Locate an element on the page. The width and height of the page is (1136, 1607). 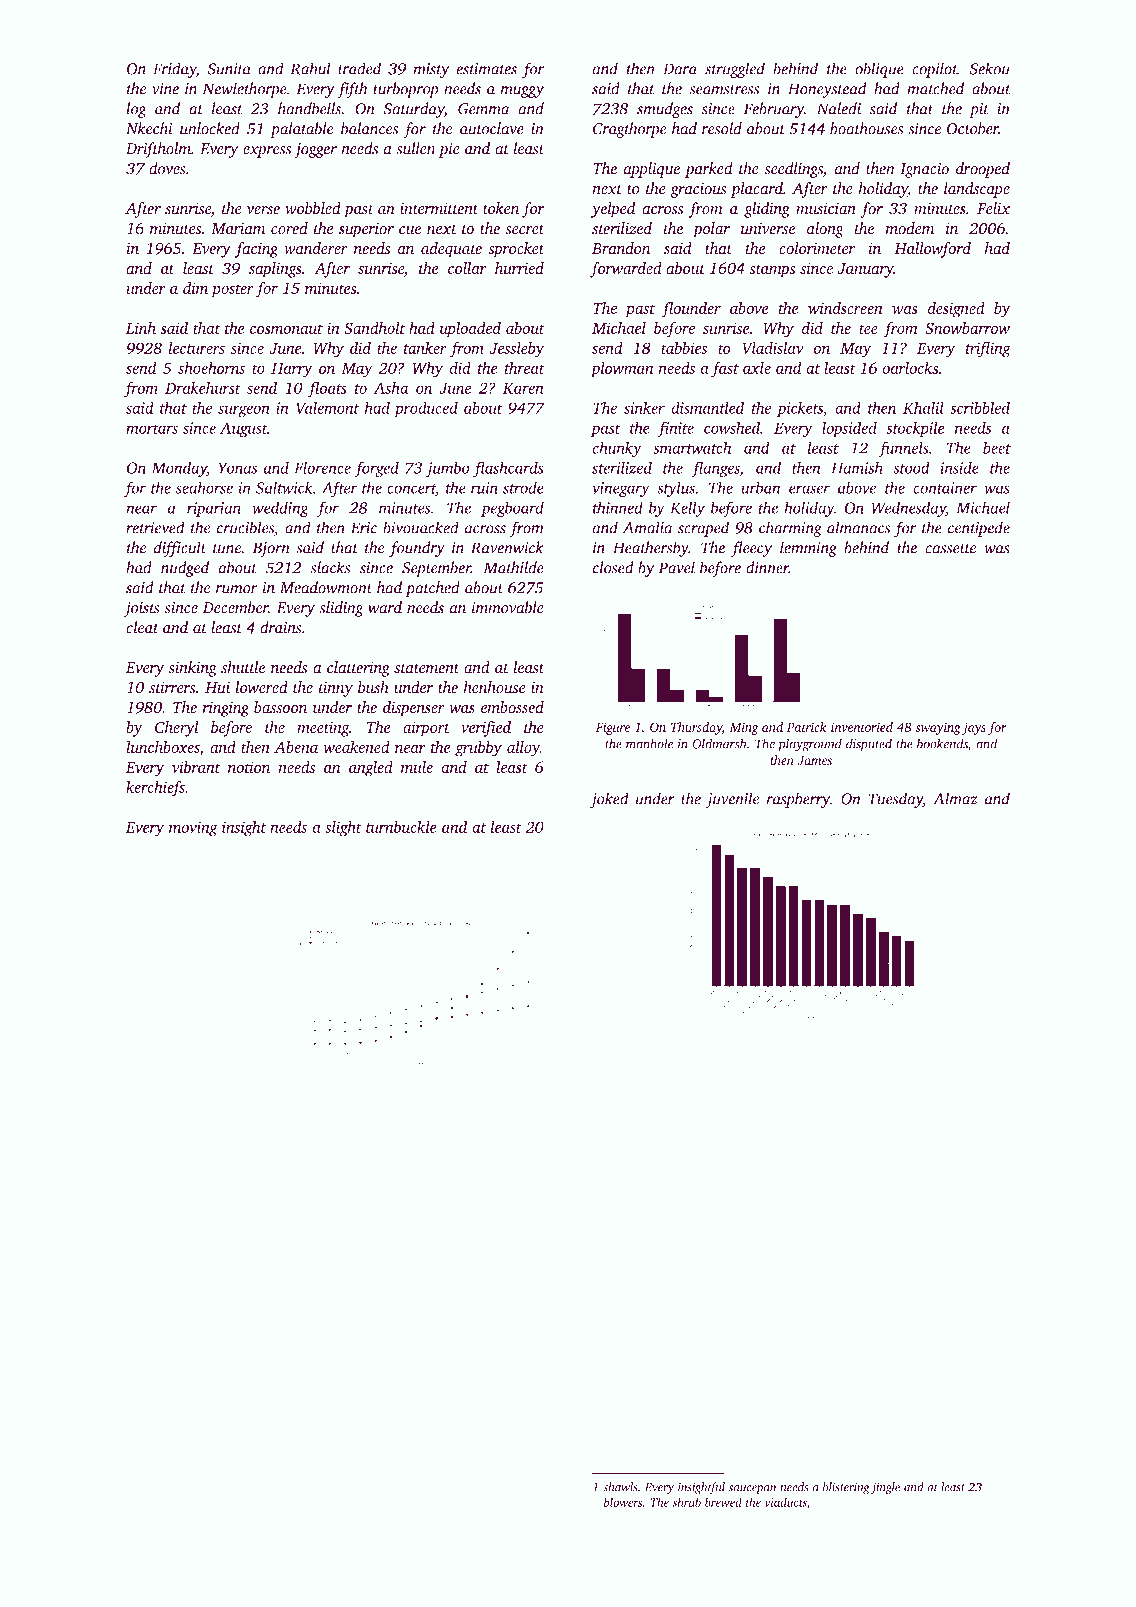
blowers is located at coordinates (623, 1502).
